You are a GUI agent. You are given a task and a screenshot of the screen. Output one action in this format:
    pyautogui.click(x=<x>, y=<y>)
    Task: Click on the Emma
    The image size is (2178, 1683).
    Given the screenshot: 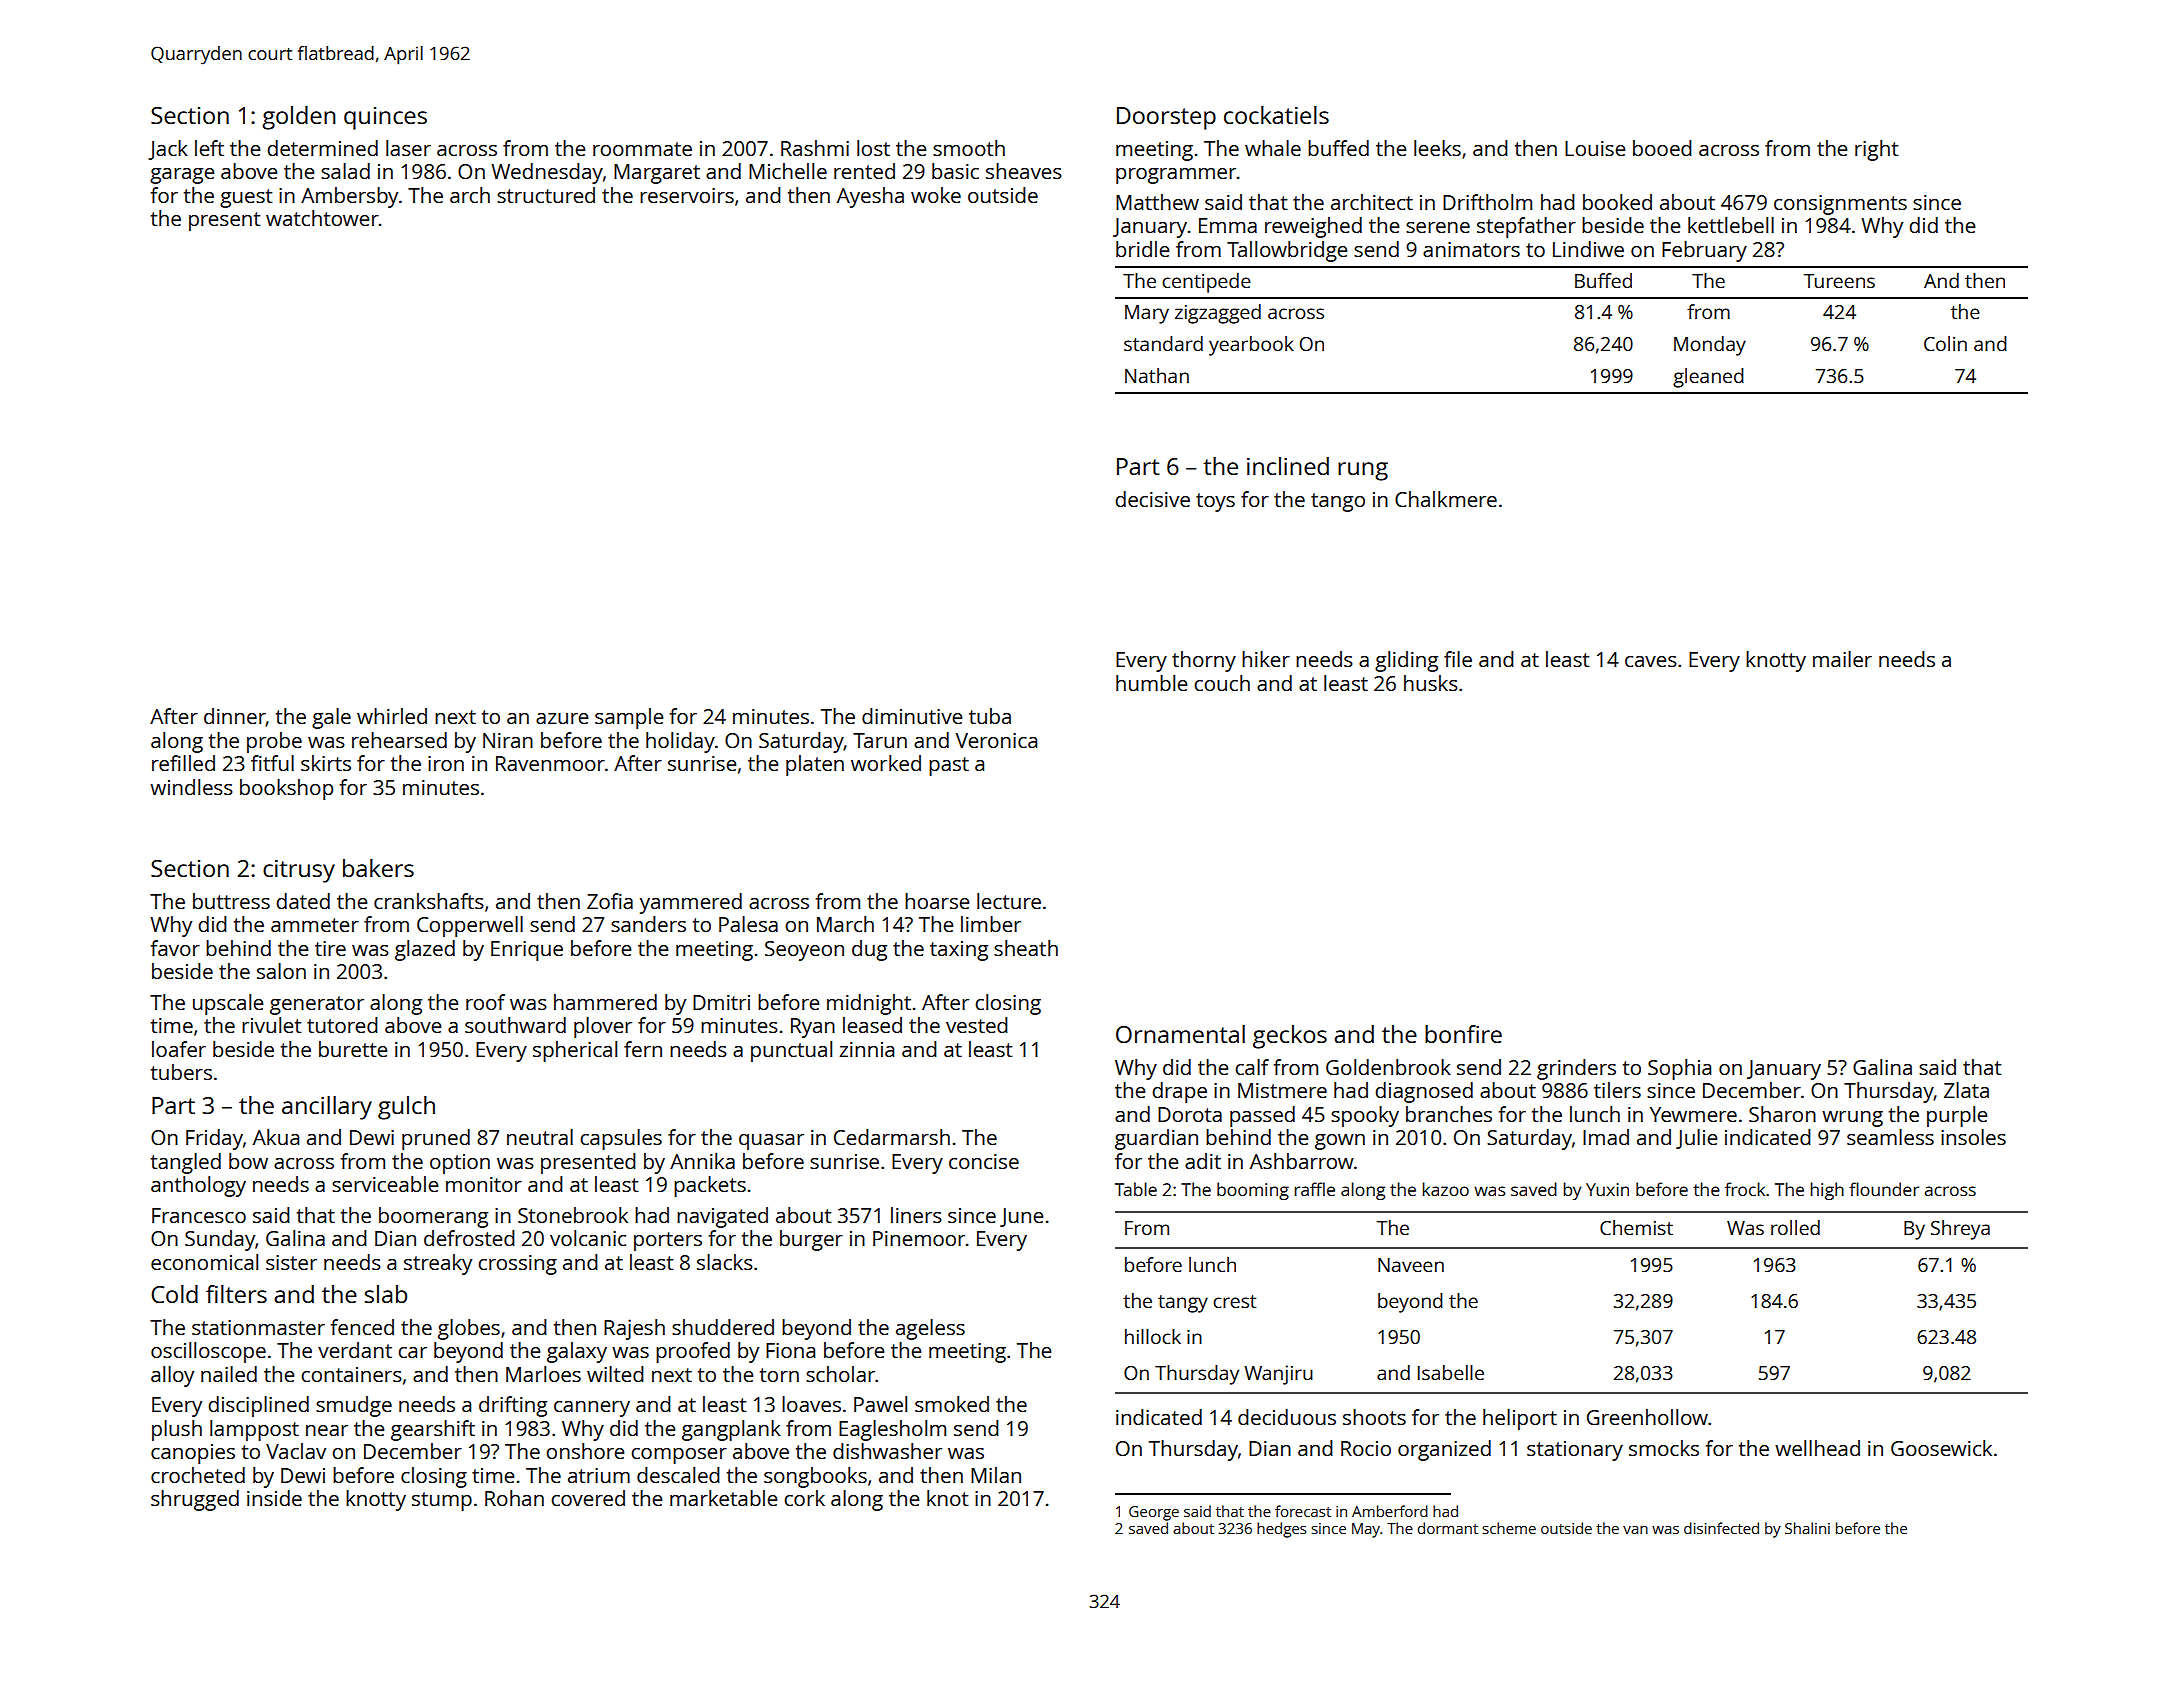 What is the action you would take?
    pyautogui.click(x=1228, y=225)
